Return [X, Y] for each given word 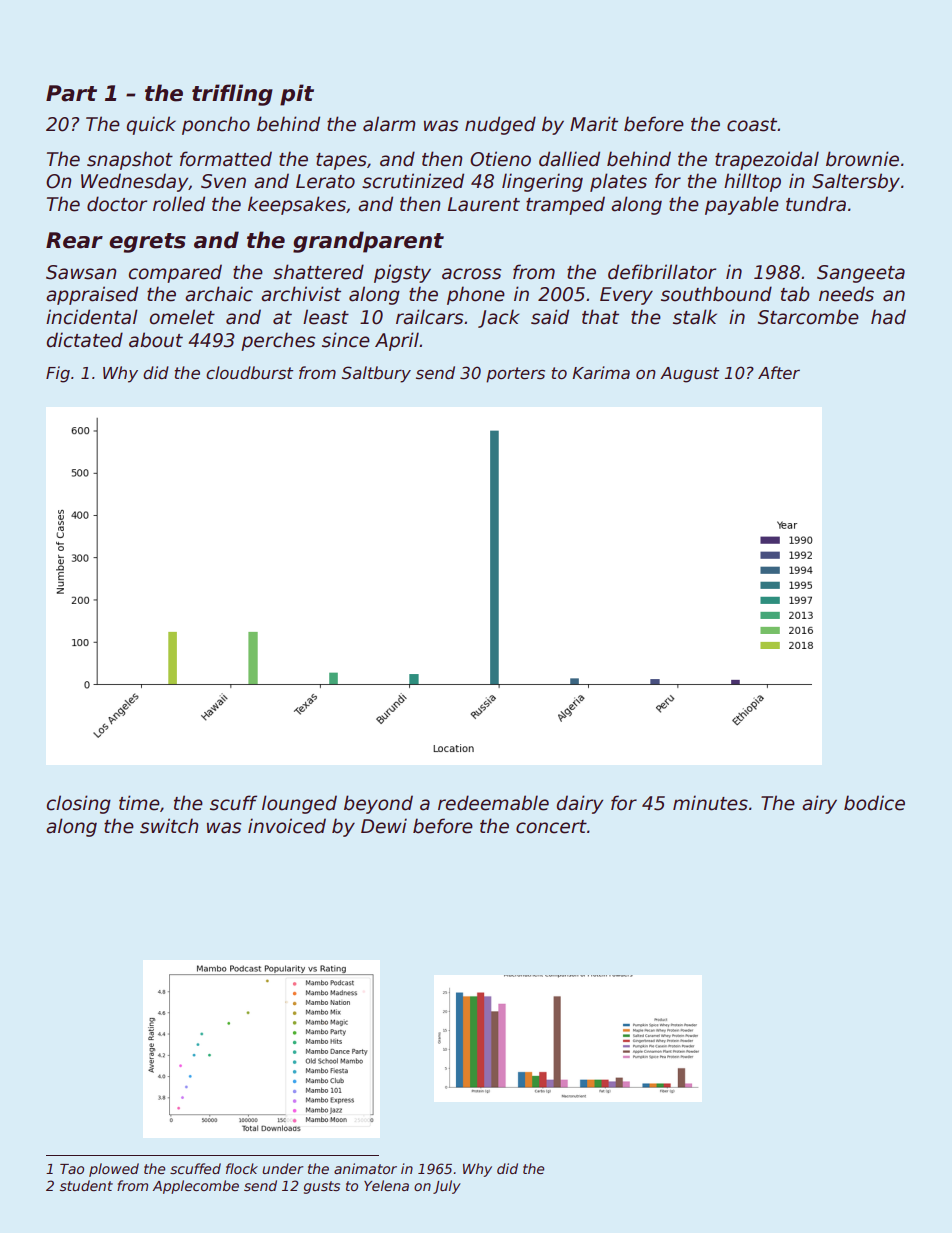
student [86, 1185]
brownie [862, 159]
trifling [232, 95]
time [139, 803]
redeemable [493, 803]
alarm [389, 124]
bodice [874, 803]
